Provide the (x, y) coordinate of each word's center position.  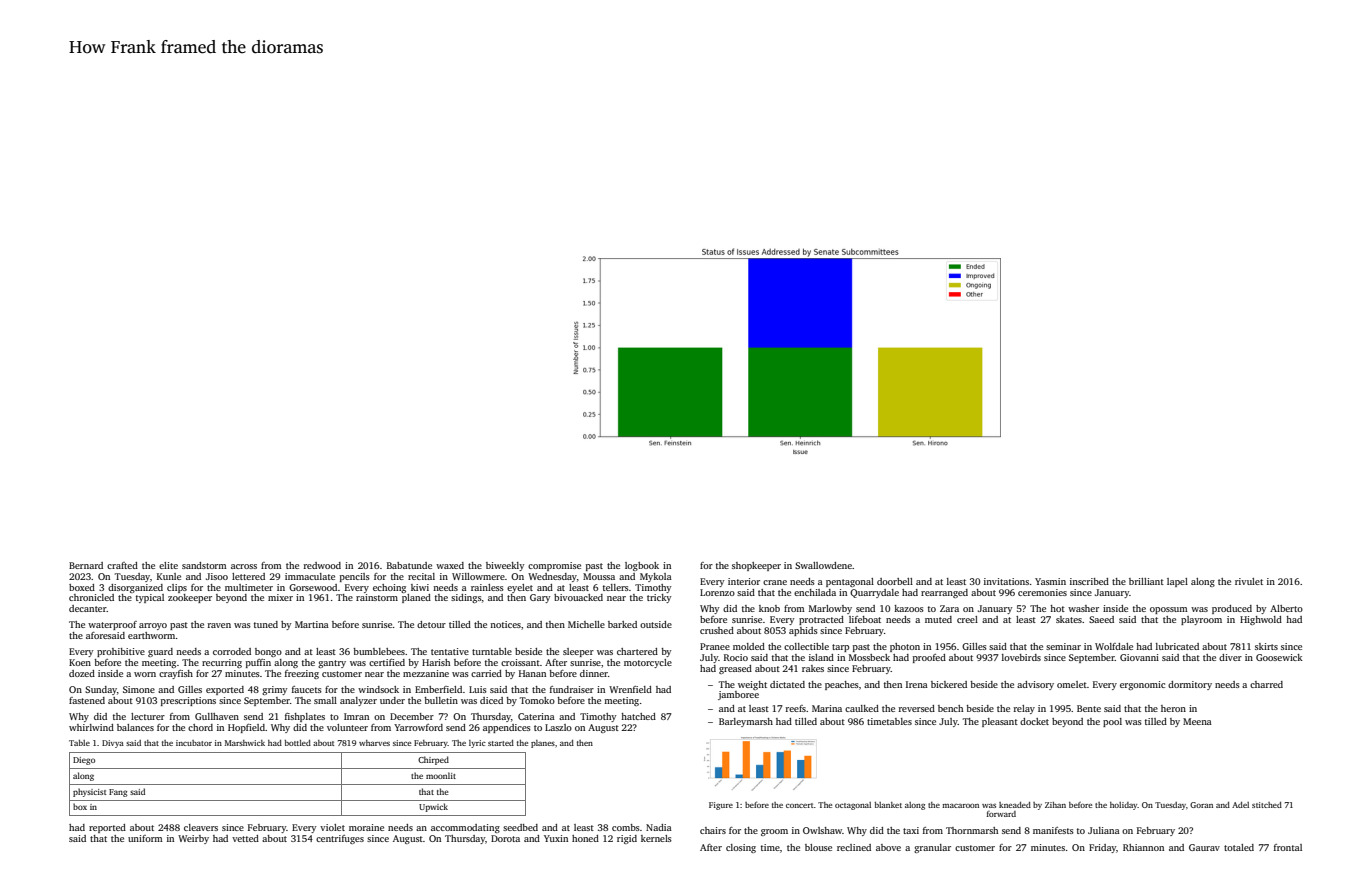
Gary (540, 598)
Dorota (505, 838)
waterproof (112, 625)
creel (967, 619)
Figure (721, 806)
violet (332, 827)
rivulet (1249, 581)
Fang (118, 793)
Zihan (1055, 805)
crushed (717, 630)
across (244, 566)
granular (932, 848)
